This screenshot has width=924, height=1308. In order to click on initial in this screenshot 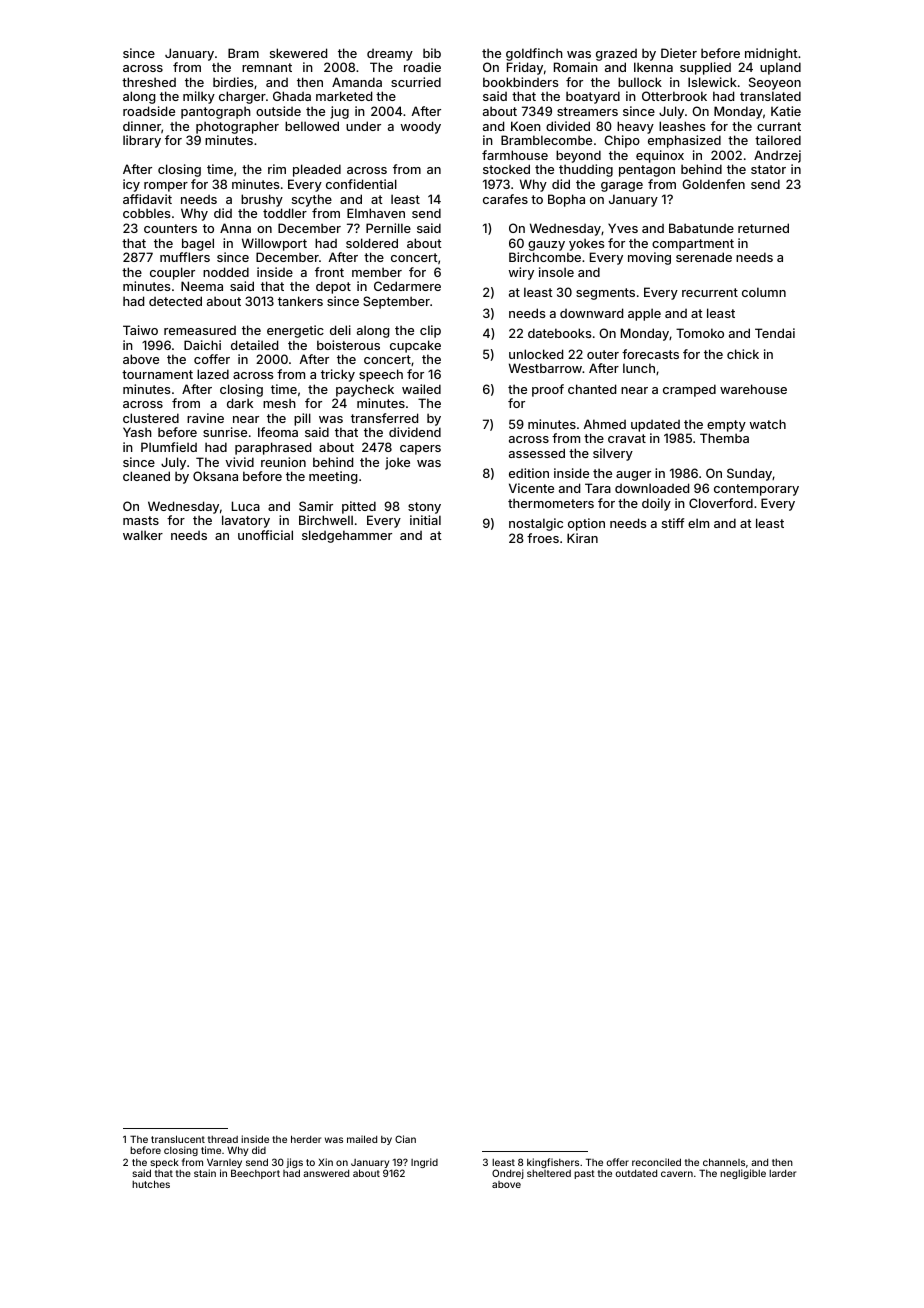, I will do `click(425, 520)`.
